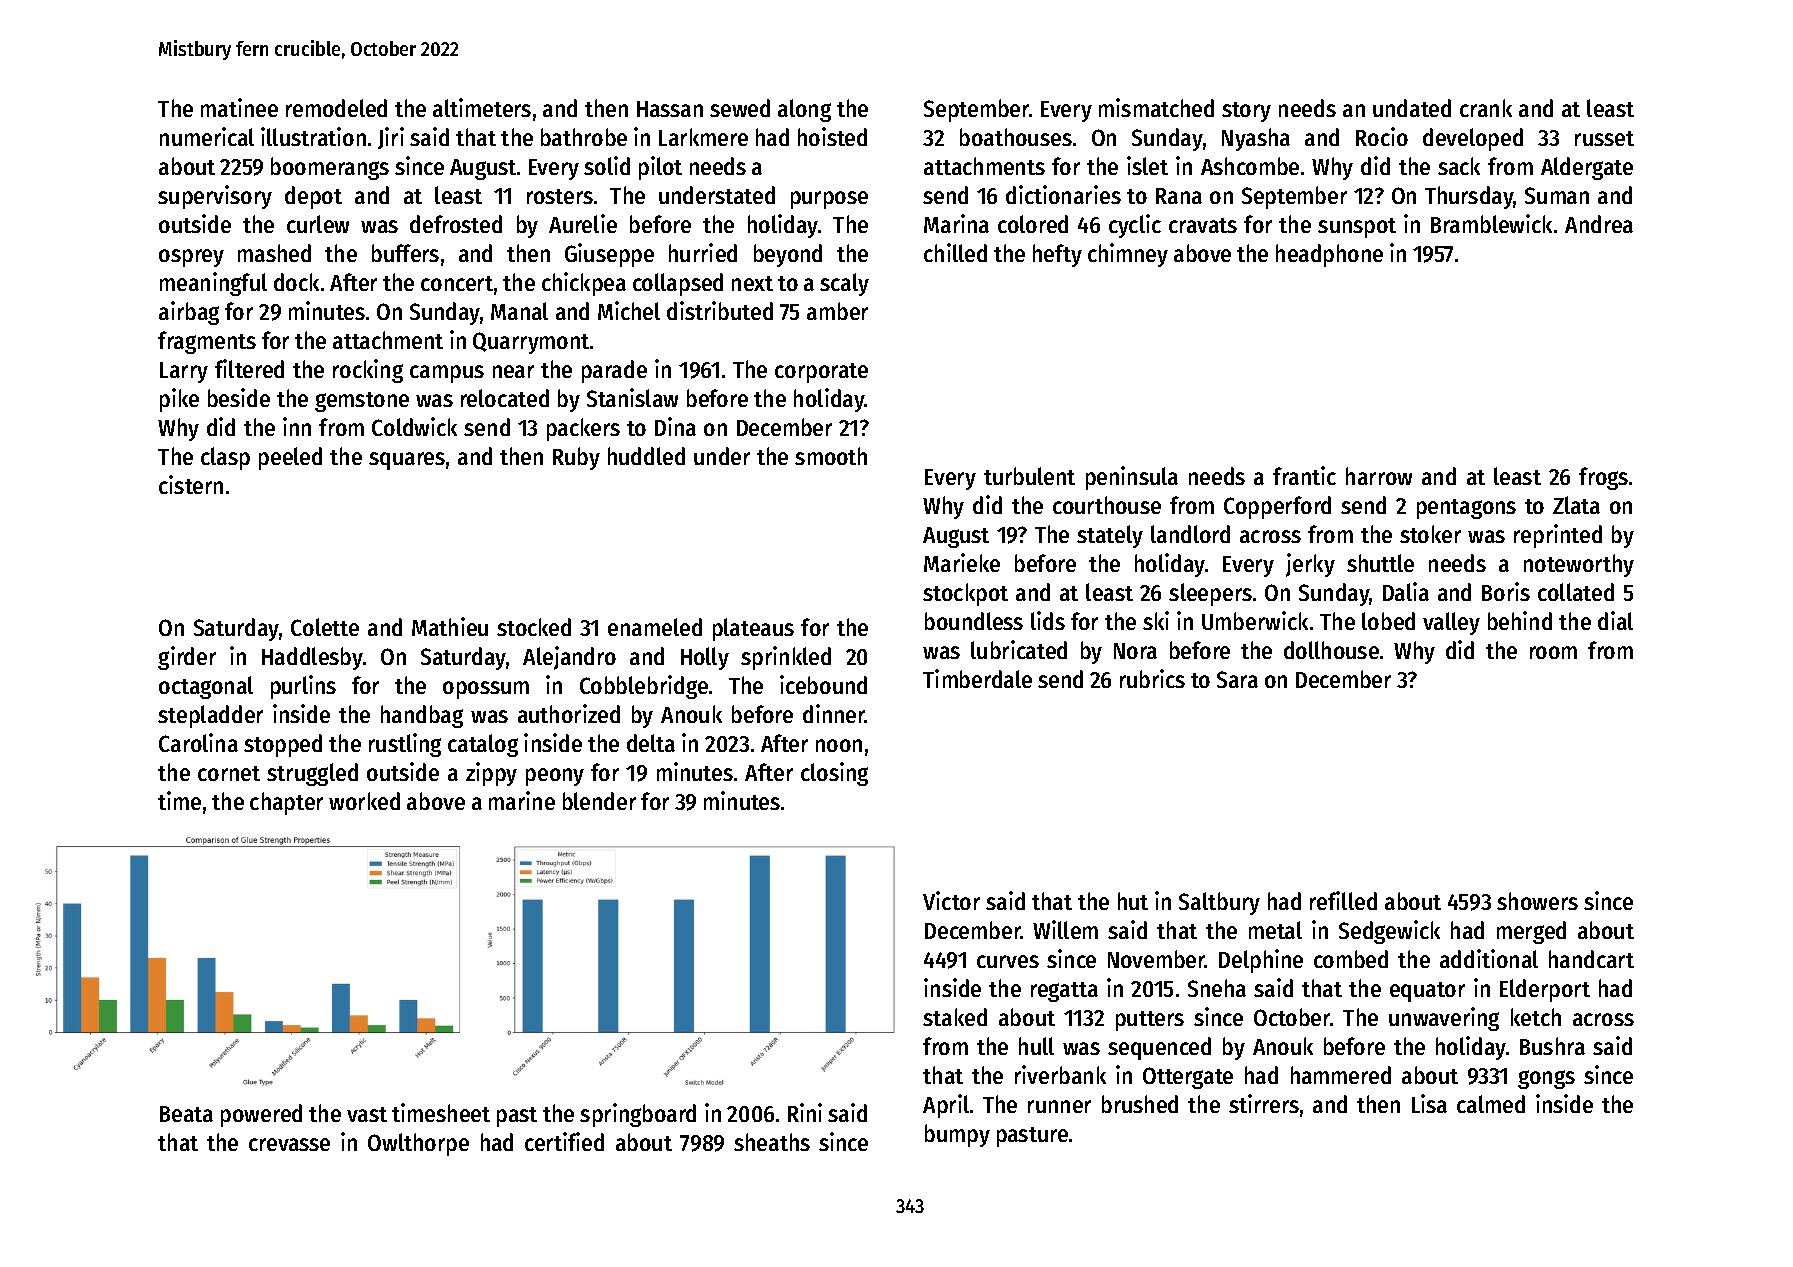 The image size is (1793, 1267). I want to click on matinee, so click(239, 107).
